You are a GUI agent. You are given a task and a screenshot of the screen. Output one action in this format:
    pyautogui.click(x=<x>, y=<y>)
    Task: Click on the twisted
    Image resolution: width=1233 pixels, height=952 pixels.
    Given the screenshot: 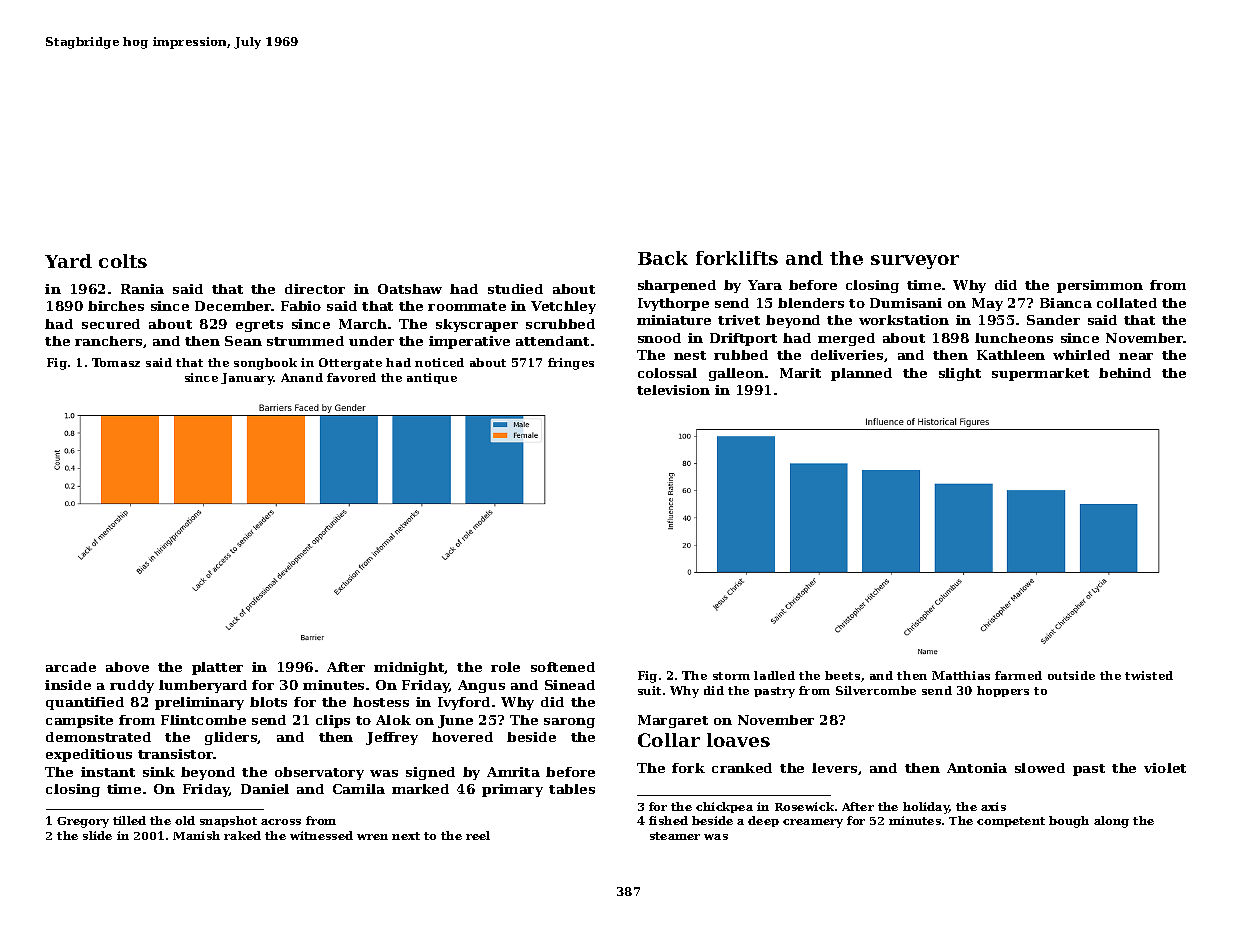 What is the action you would take?
    pyautogui.click(x=1149, y=675)
